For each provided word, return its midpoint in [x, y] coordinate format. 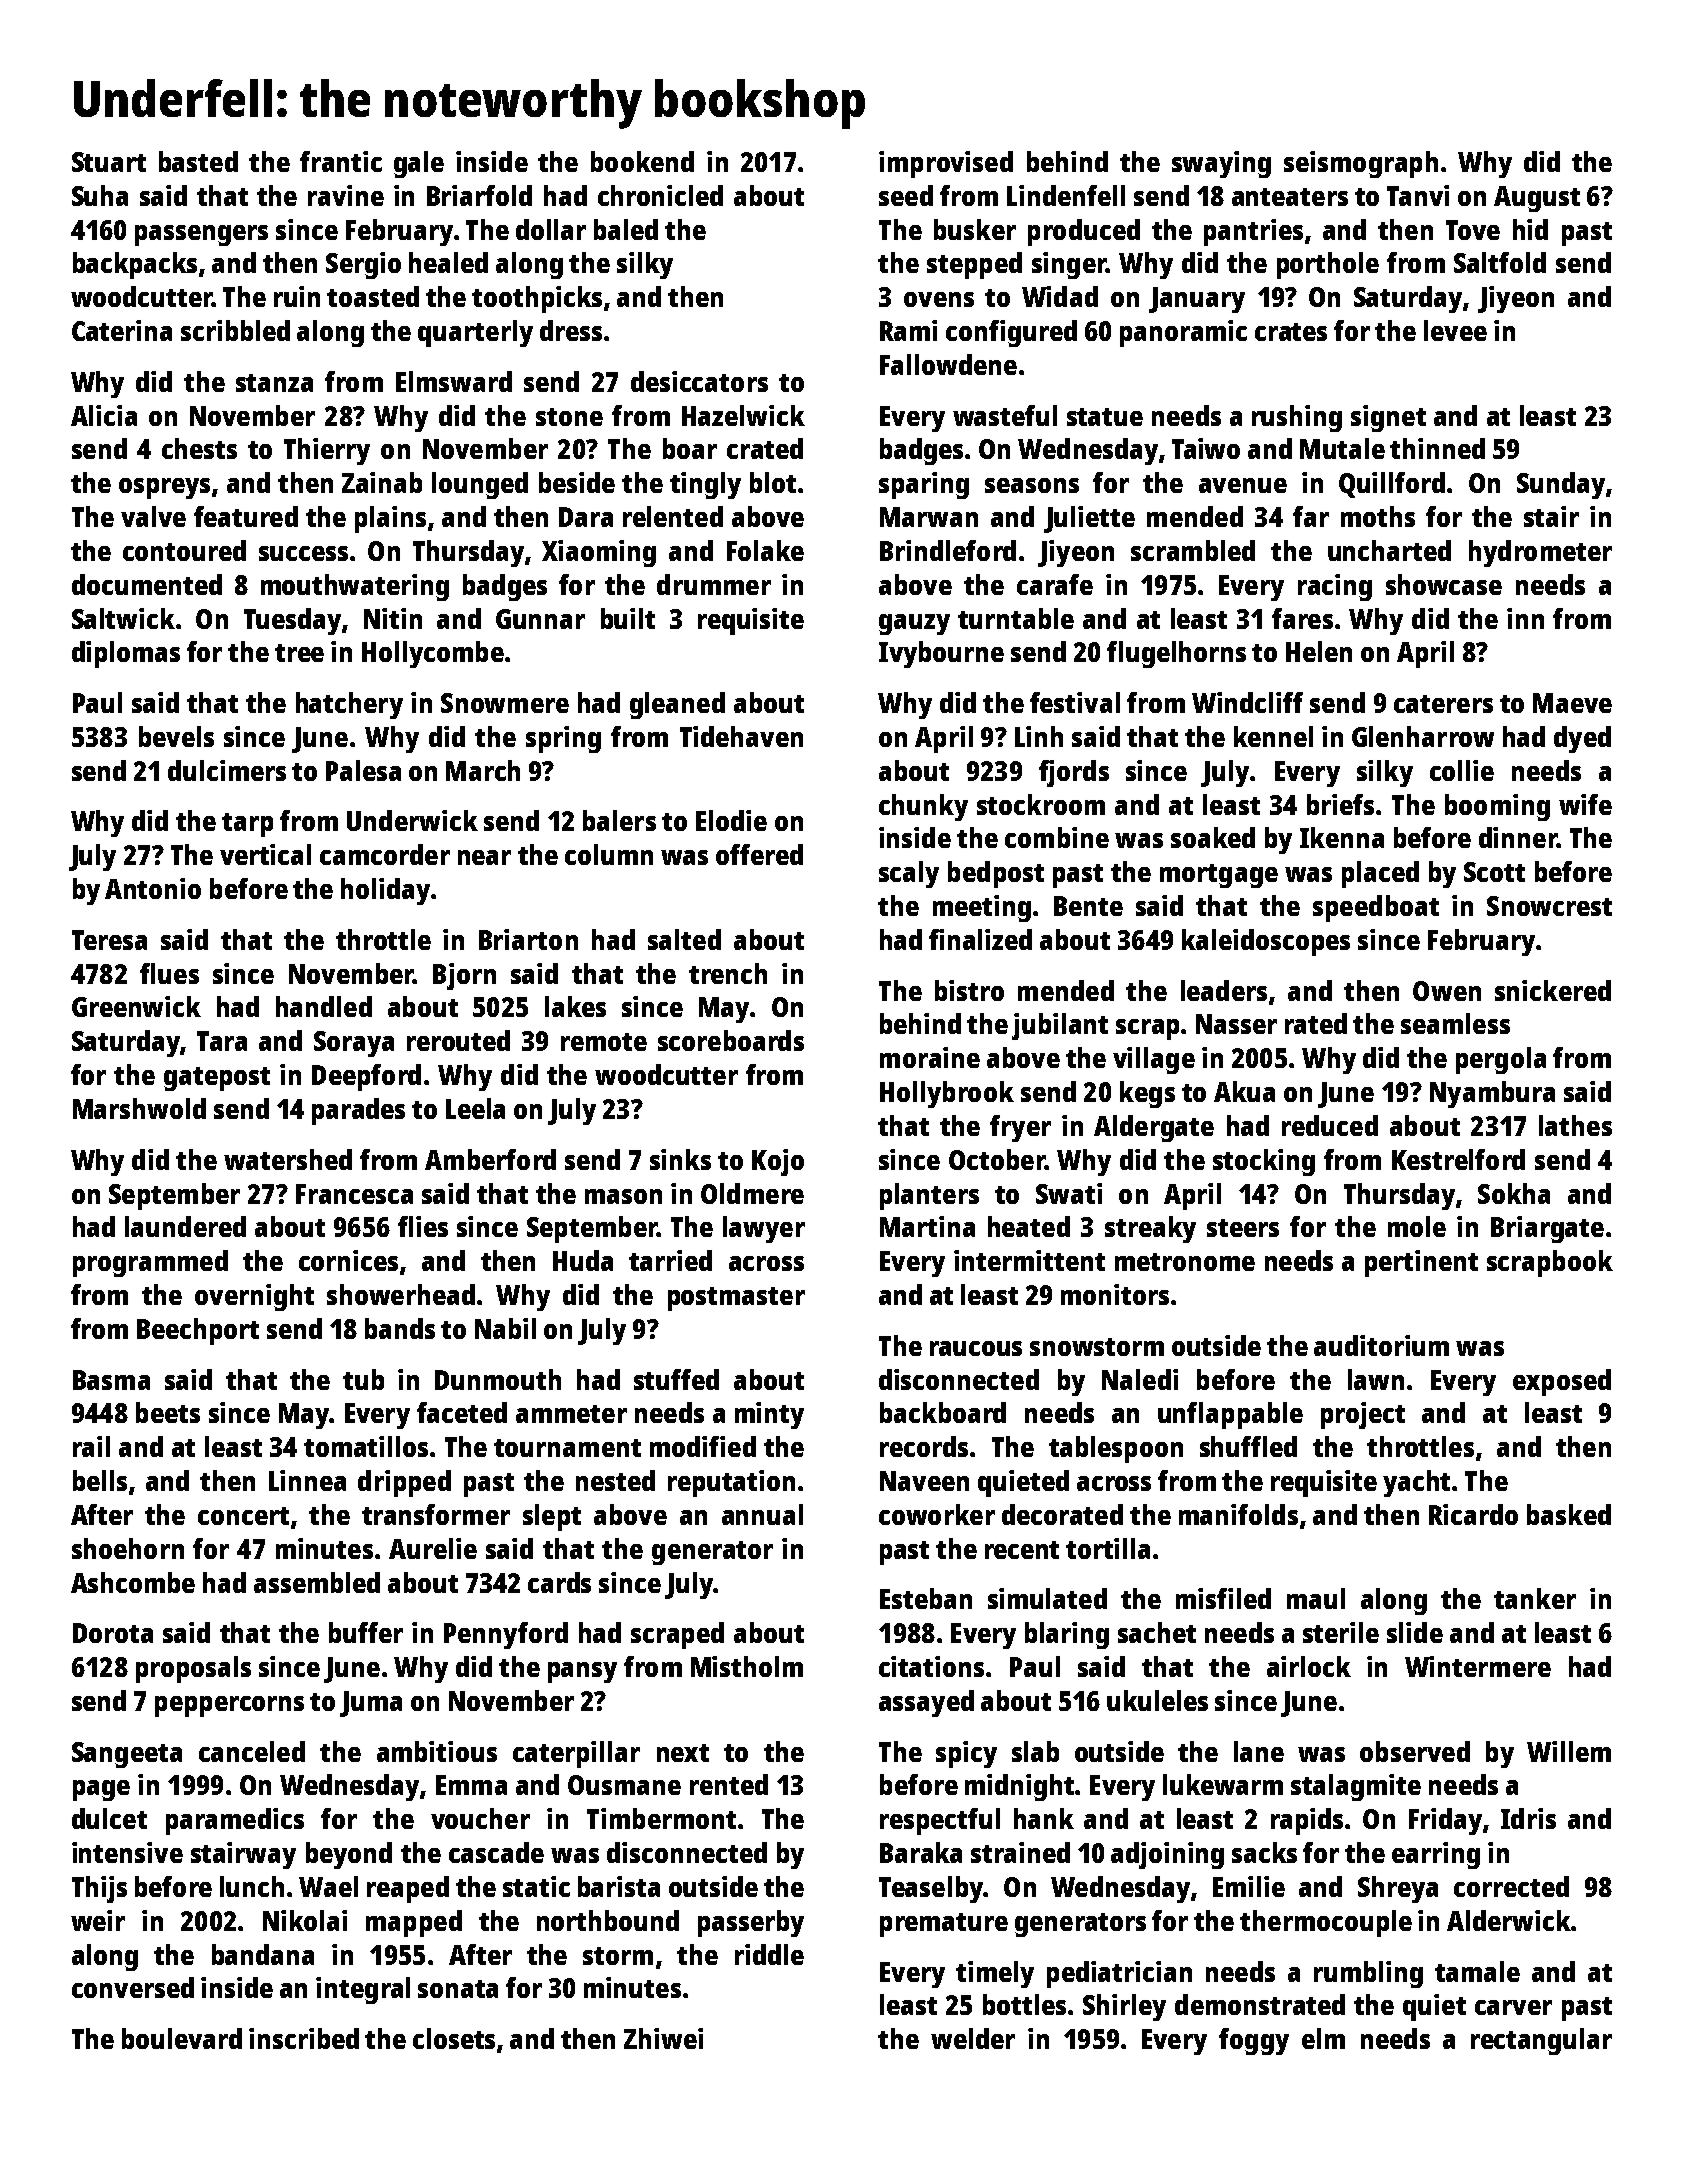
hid [1530, 229]
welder [973, 2038]
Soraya [354, 1044]
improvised [946, 164]
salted [684, 939]
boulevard [182, 2038]
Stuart [109, 162]
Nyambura [1492, 1094]
